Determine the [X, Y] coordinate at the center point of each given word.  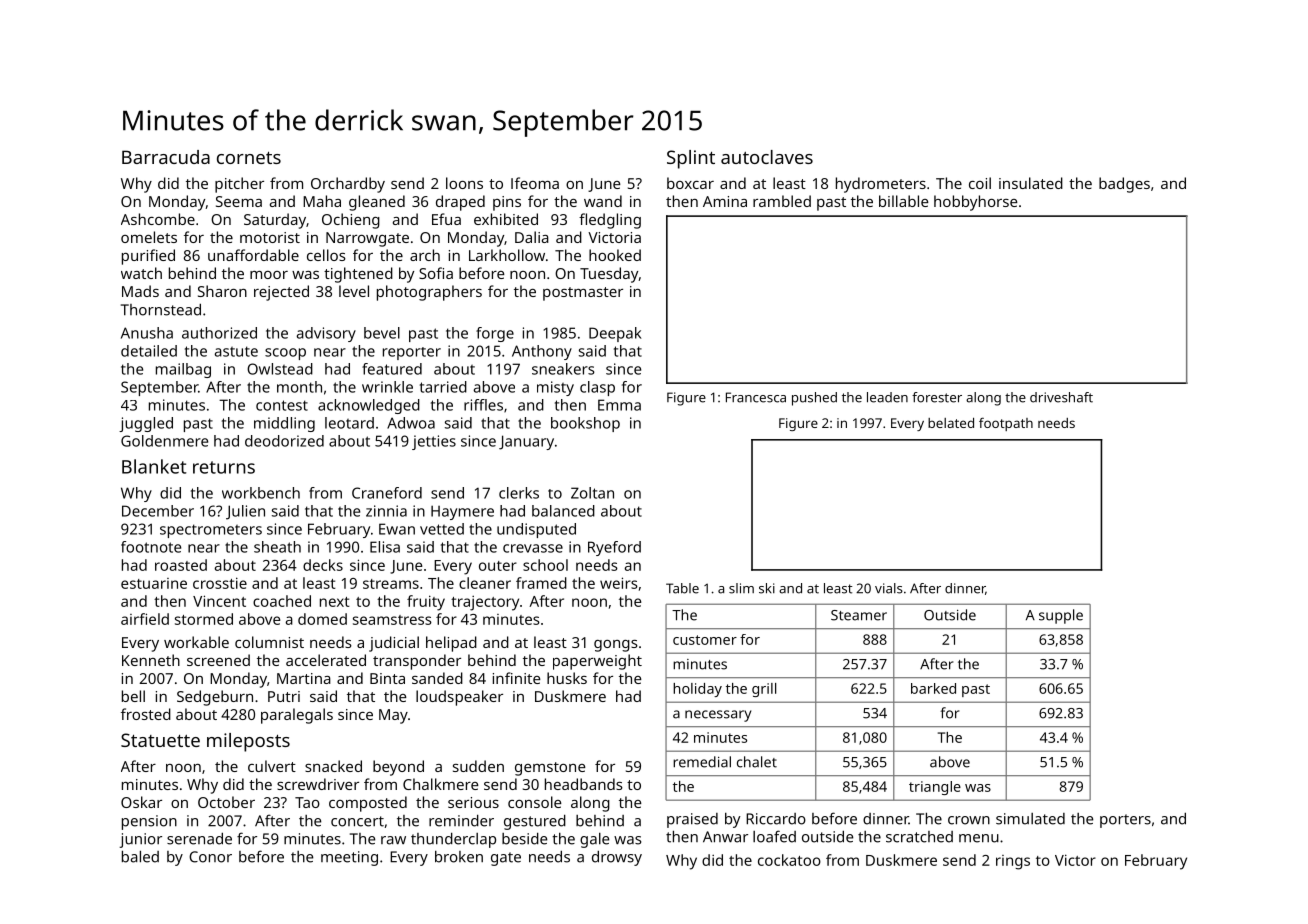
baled [140, 856]
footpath [1006, 424]
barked [933, 688]
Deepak [615, 334]
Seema [239, 201]
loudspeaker [459, 698]
